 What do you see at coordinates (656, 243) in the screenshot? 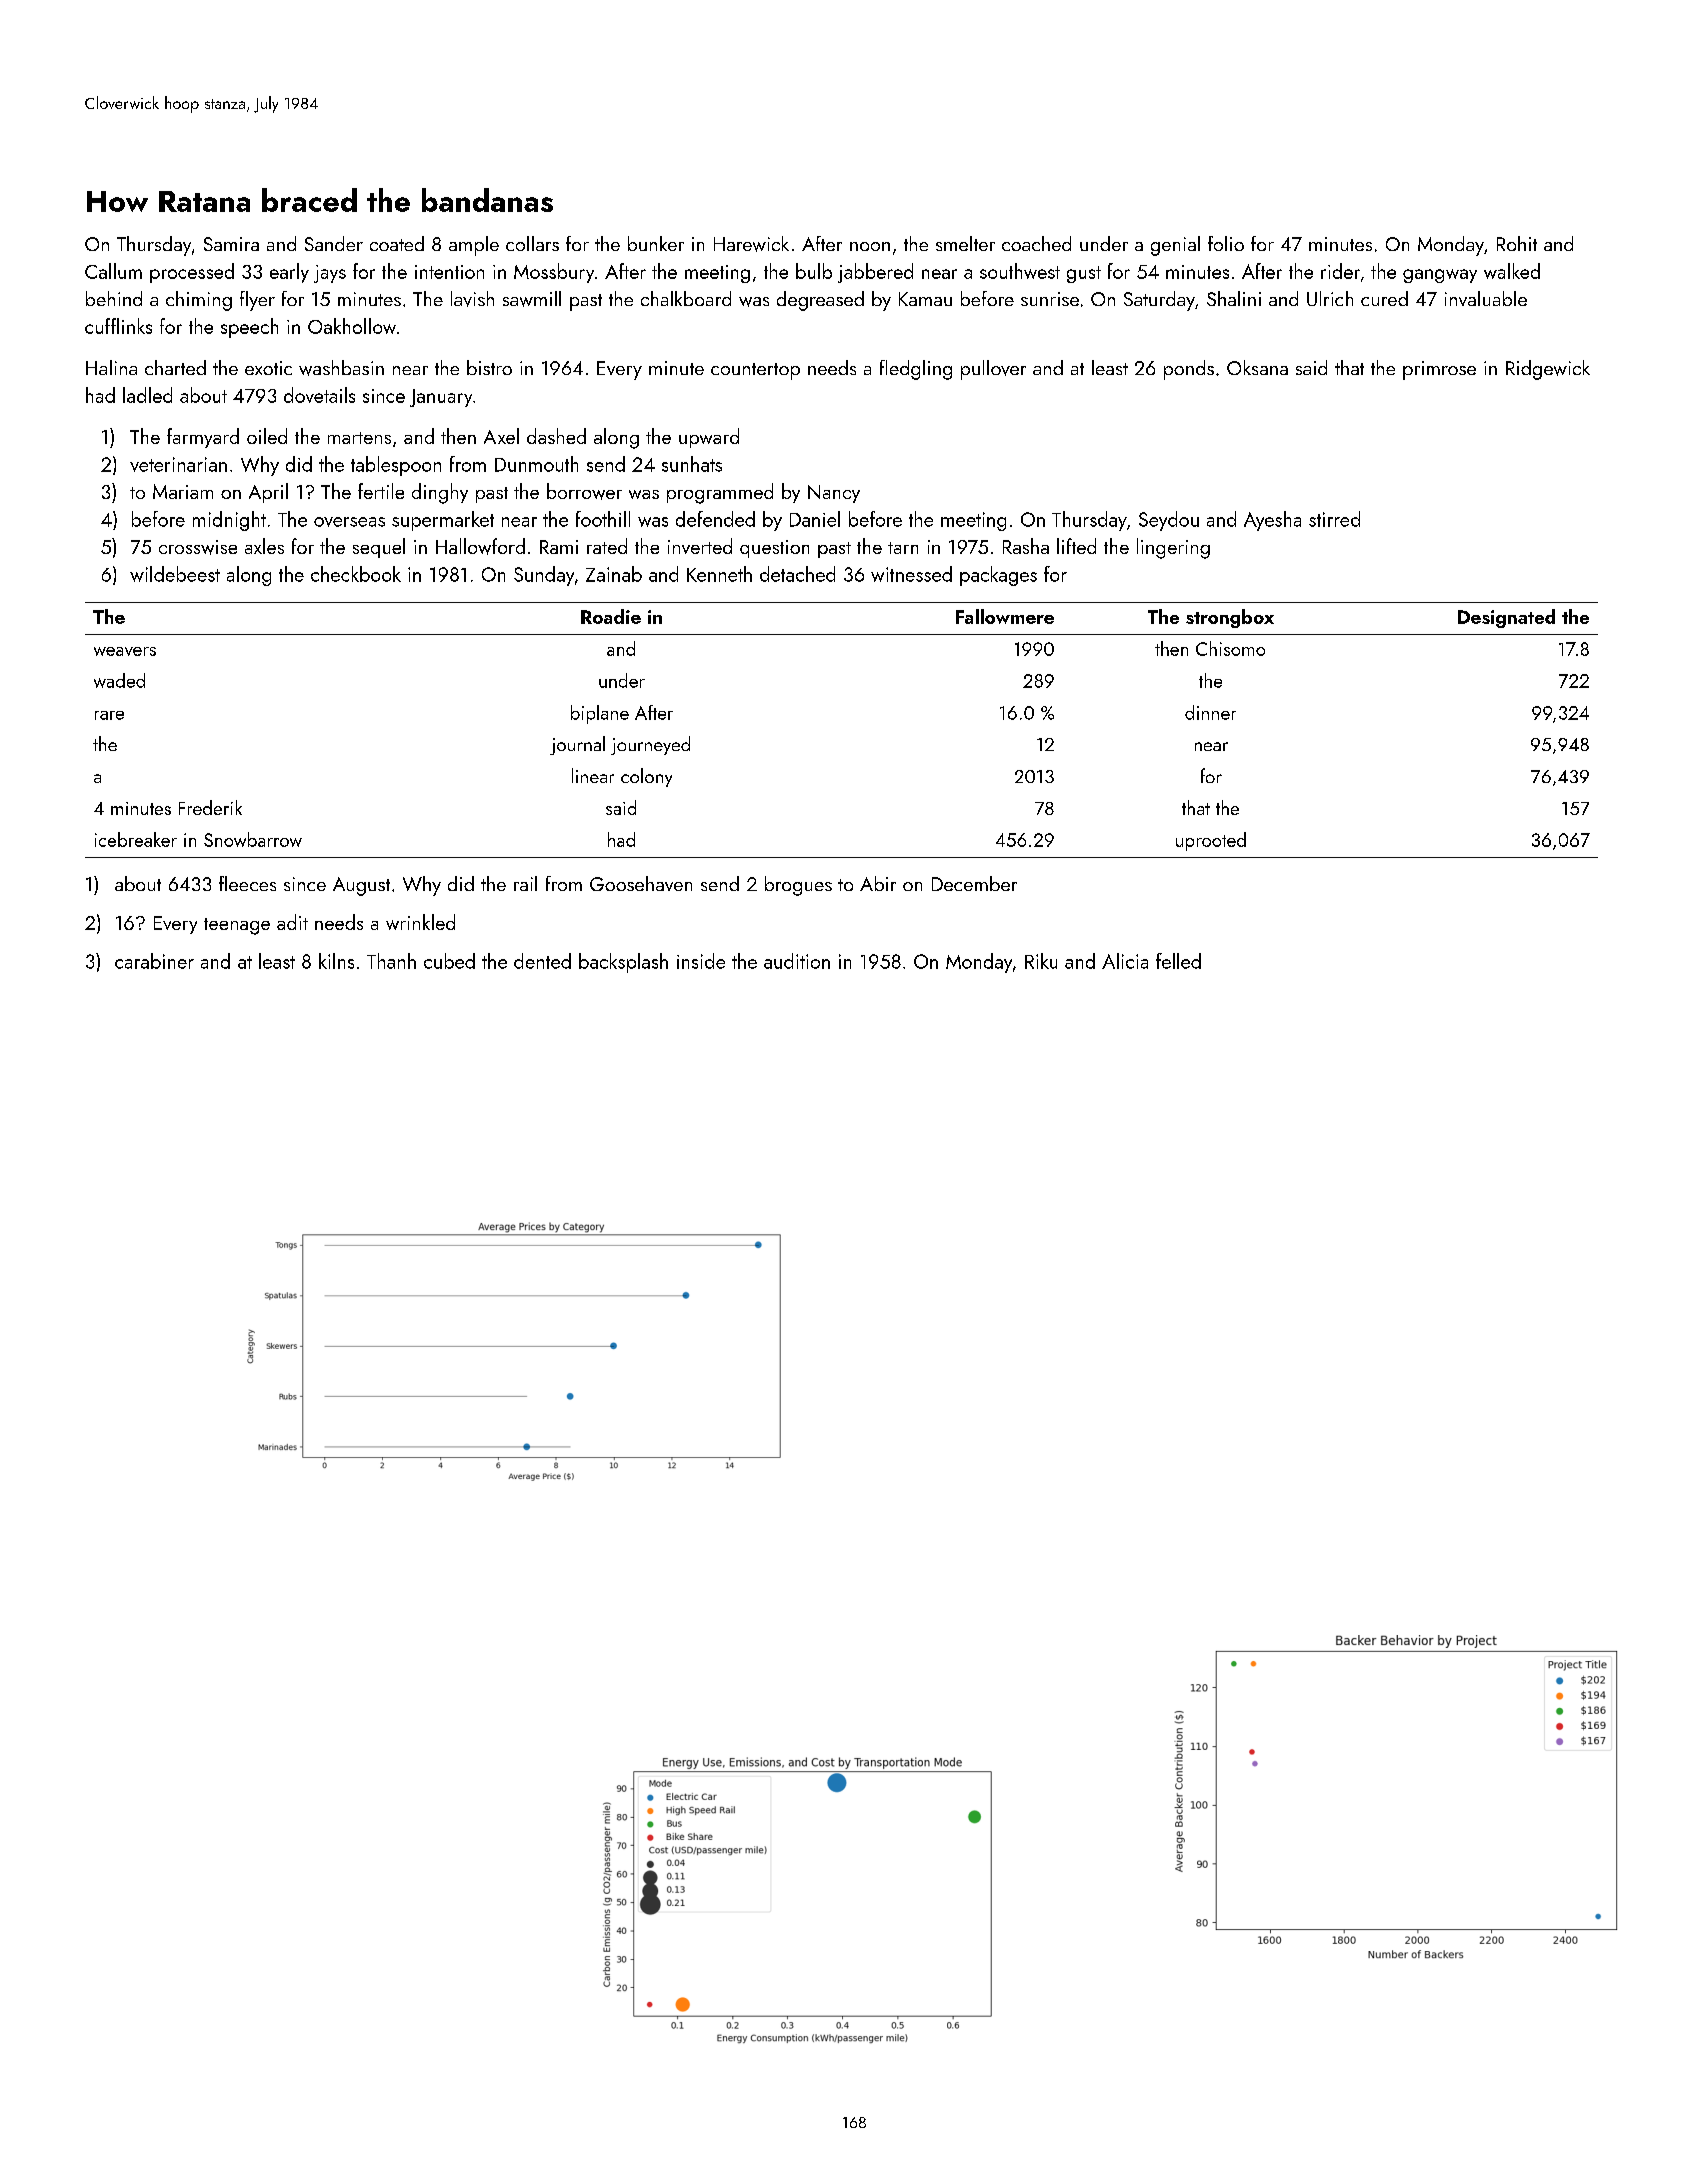
I see `bunker` at bounding box center [656, 243].
